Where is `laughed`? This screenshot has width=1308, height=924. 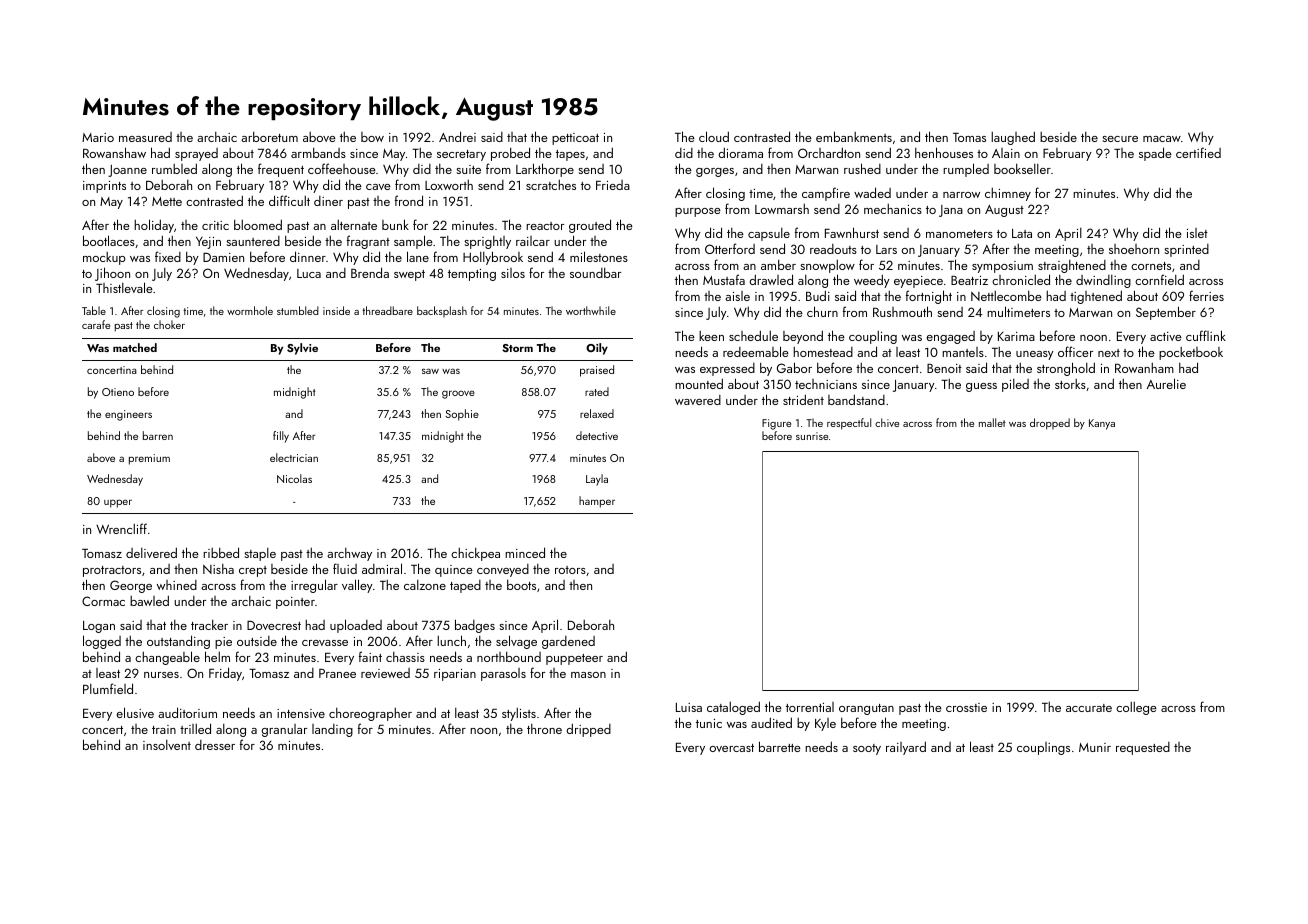
laughed is located at coordinates (1013, 138).
